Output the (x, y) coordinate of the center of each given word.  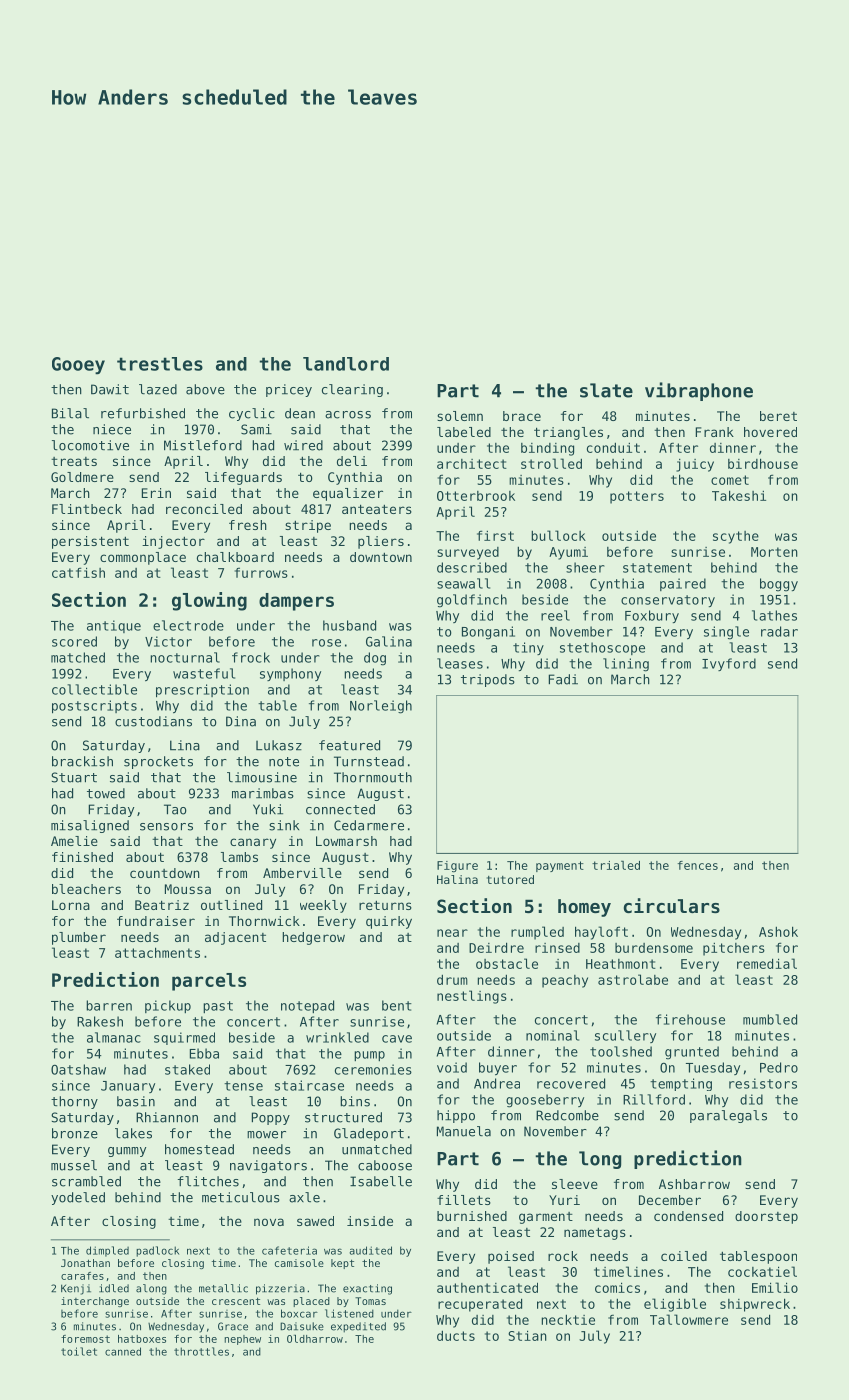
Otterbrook (476, 496)
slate (606, 390)
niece (112, 429)
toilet (79, 1351)
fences (697, 865)
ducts (456, 1335)
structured (343, 1117)
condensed (688, 1216)
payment (560, 866)
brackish (82, 761)
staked (187, 1069)
